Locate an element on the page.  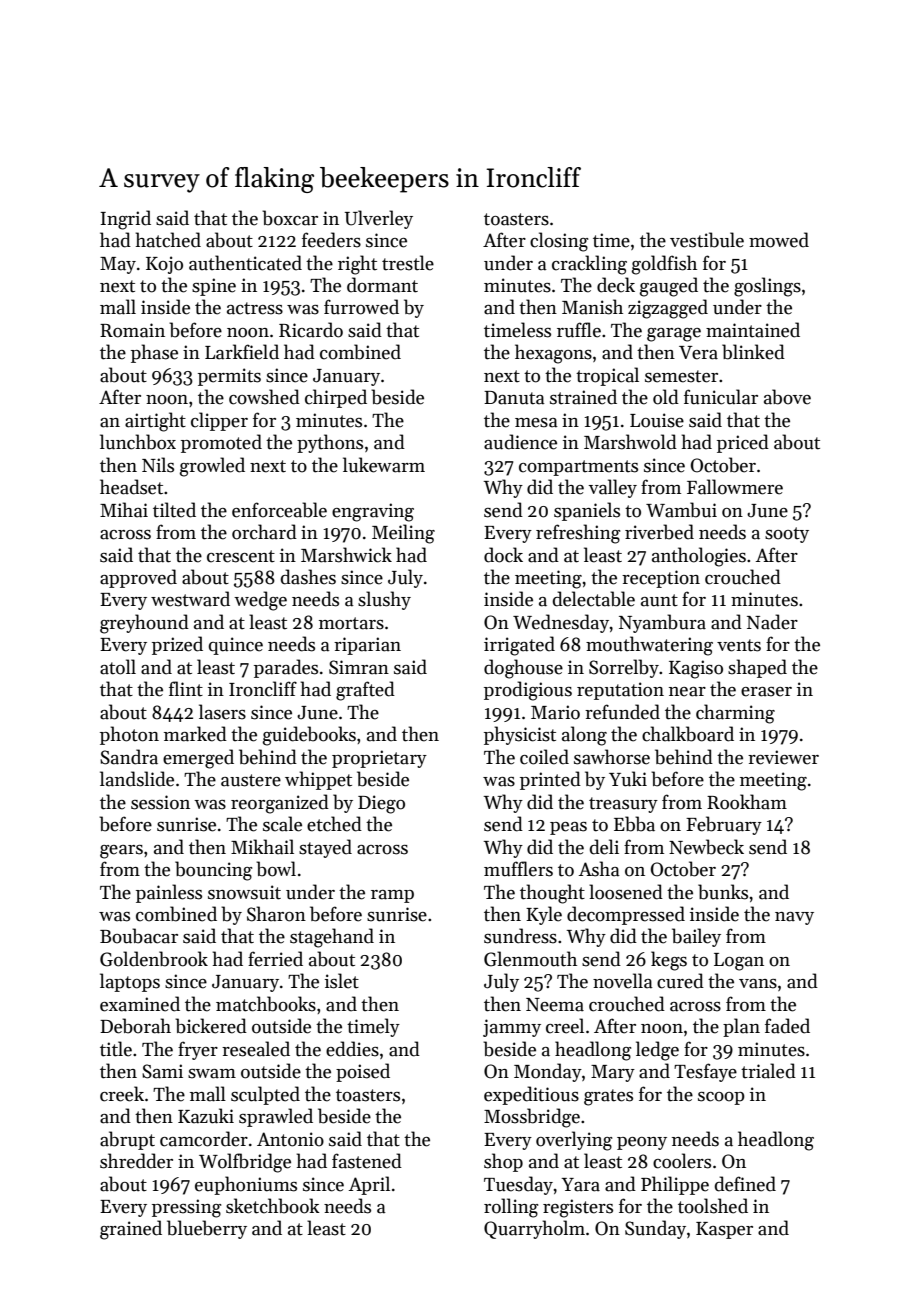
feeders is located at coordinates (331, 240).
